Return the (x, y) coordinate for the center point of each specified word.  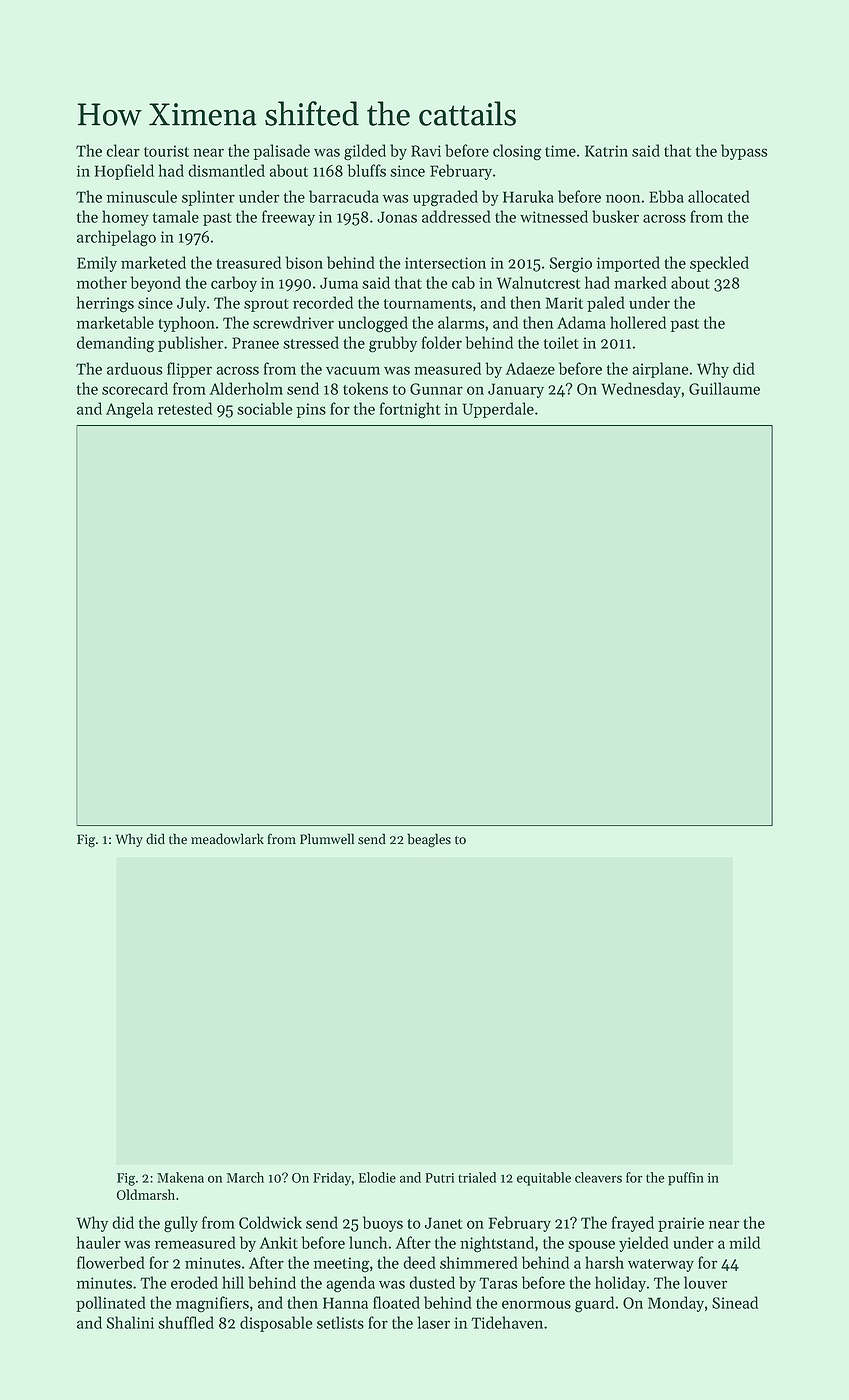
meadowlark (227, 839)
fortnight (410, 410)
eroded (194, 1282)
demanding (115, 344)
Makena (180, 1177)
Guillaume (724, 388)
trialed (477, 1177)
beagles (429, 840)
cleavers (598, 1177)
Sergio (571, 265)
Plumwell (327, 839)
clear (123, 150)
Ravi (426, 151)
